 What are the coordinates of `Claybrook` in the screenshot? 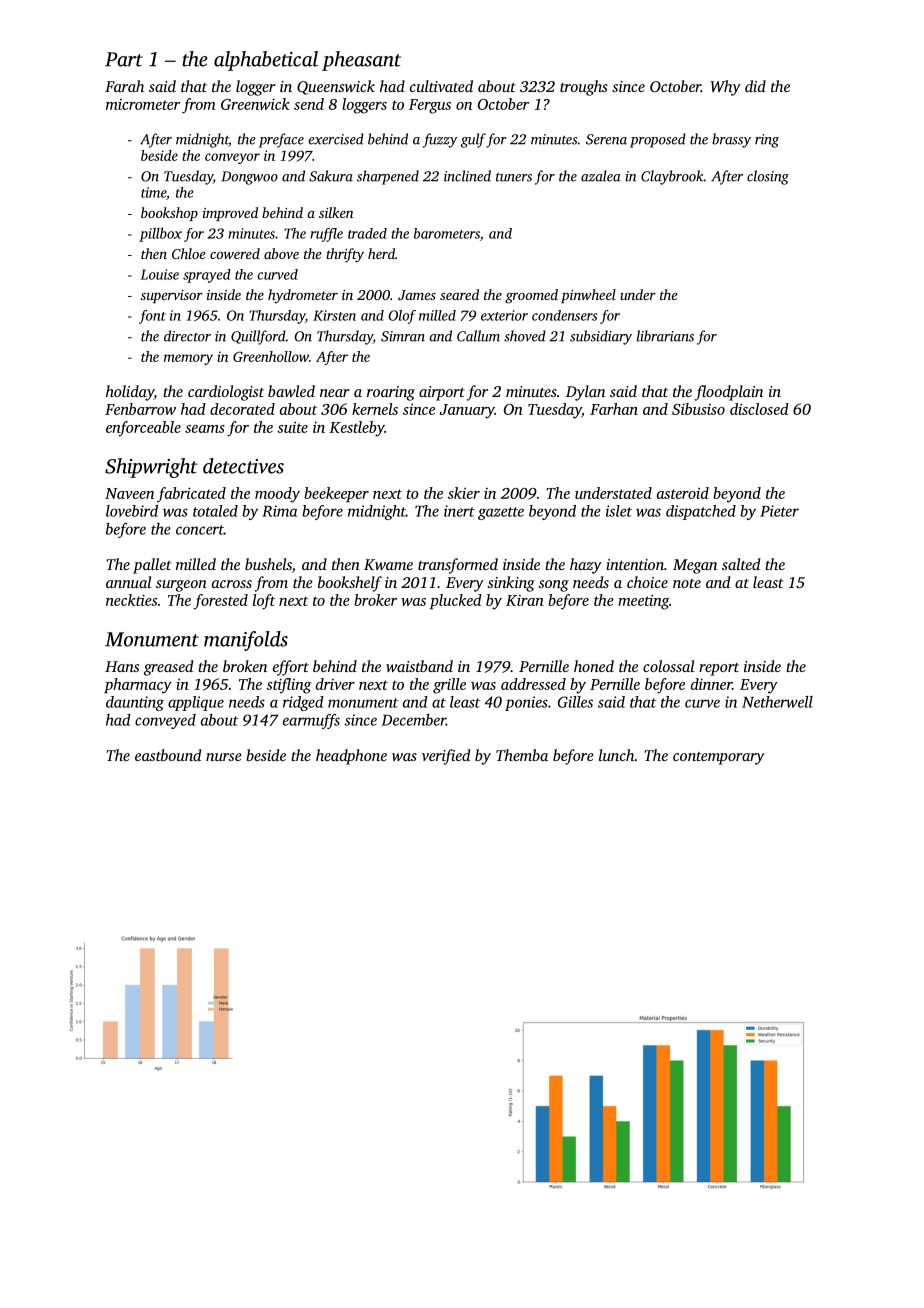 It's located at (672, 177).
